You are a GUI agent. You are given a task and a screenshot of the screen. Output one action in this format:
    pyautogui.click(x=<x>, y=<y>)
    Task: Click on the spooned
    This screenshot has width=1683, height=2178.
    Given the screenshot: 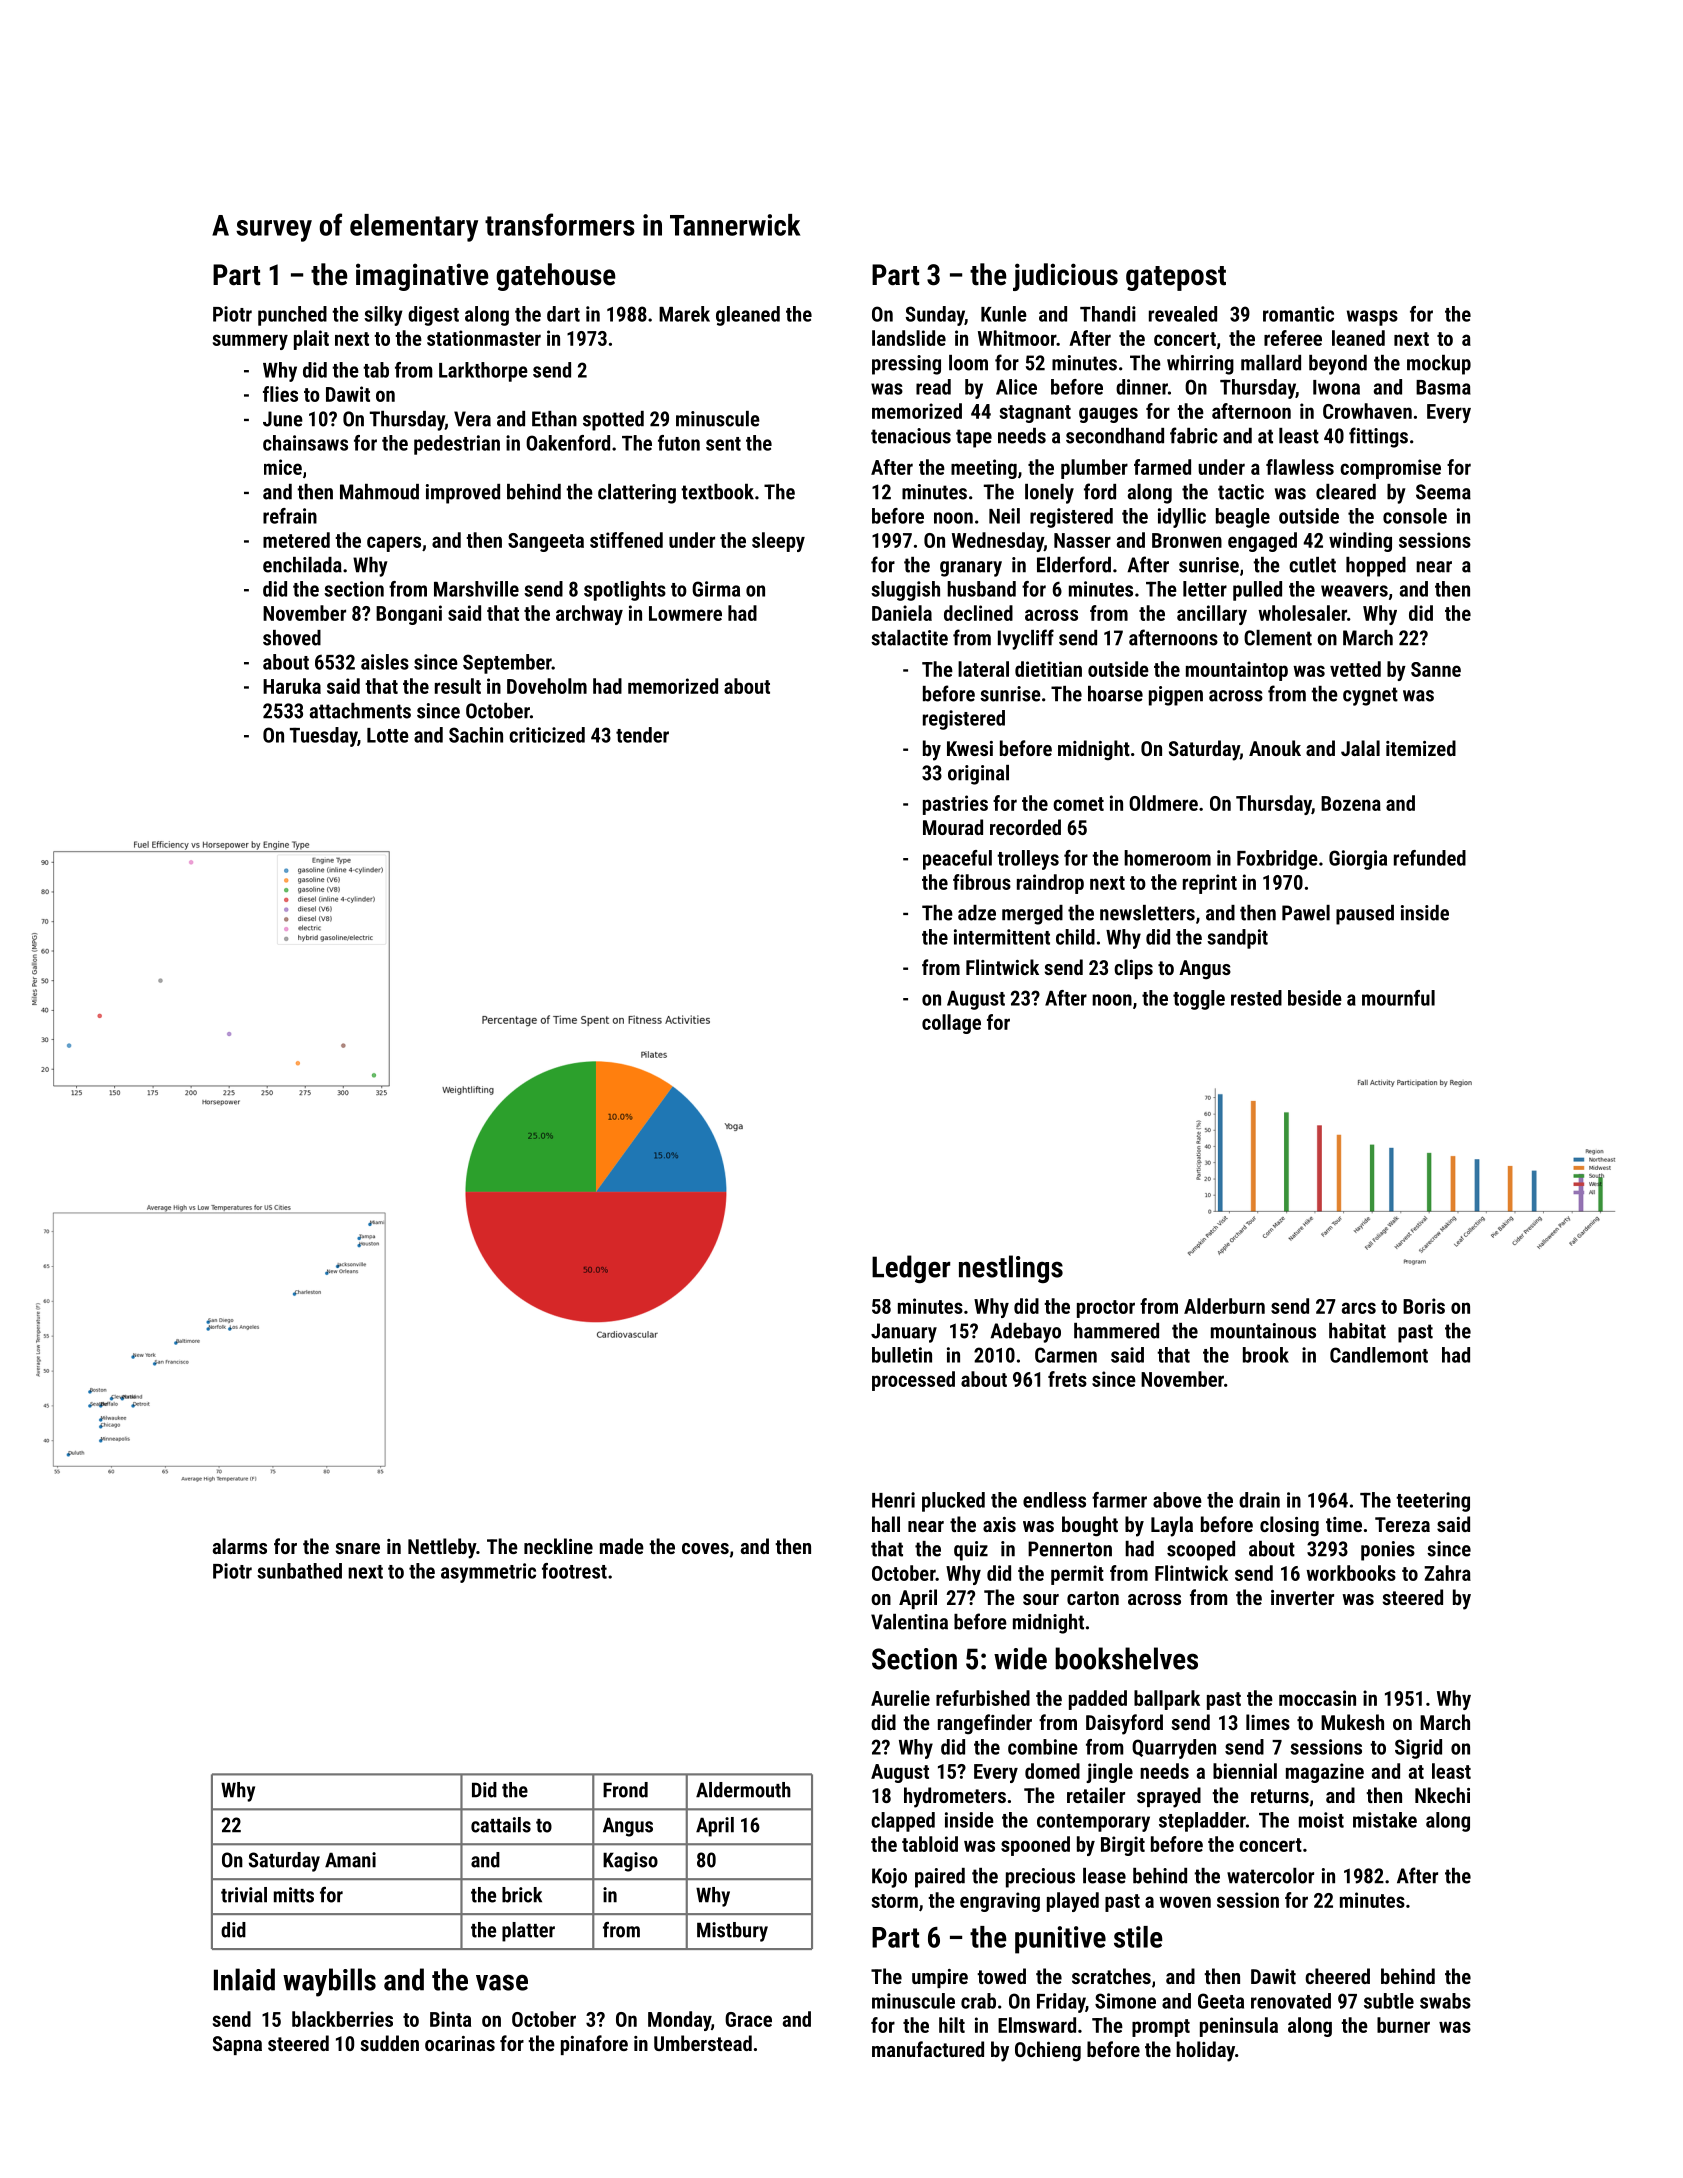 What is the action you would take?
    pyautogui.click(x=1035, y=1846)
